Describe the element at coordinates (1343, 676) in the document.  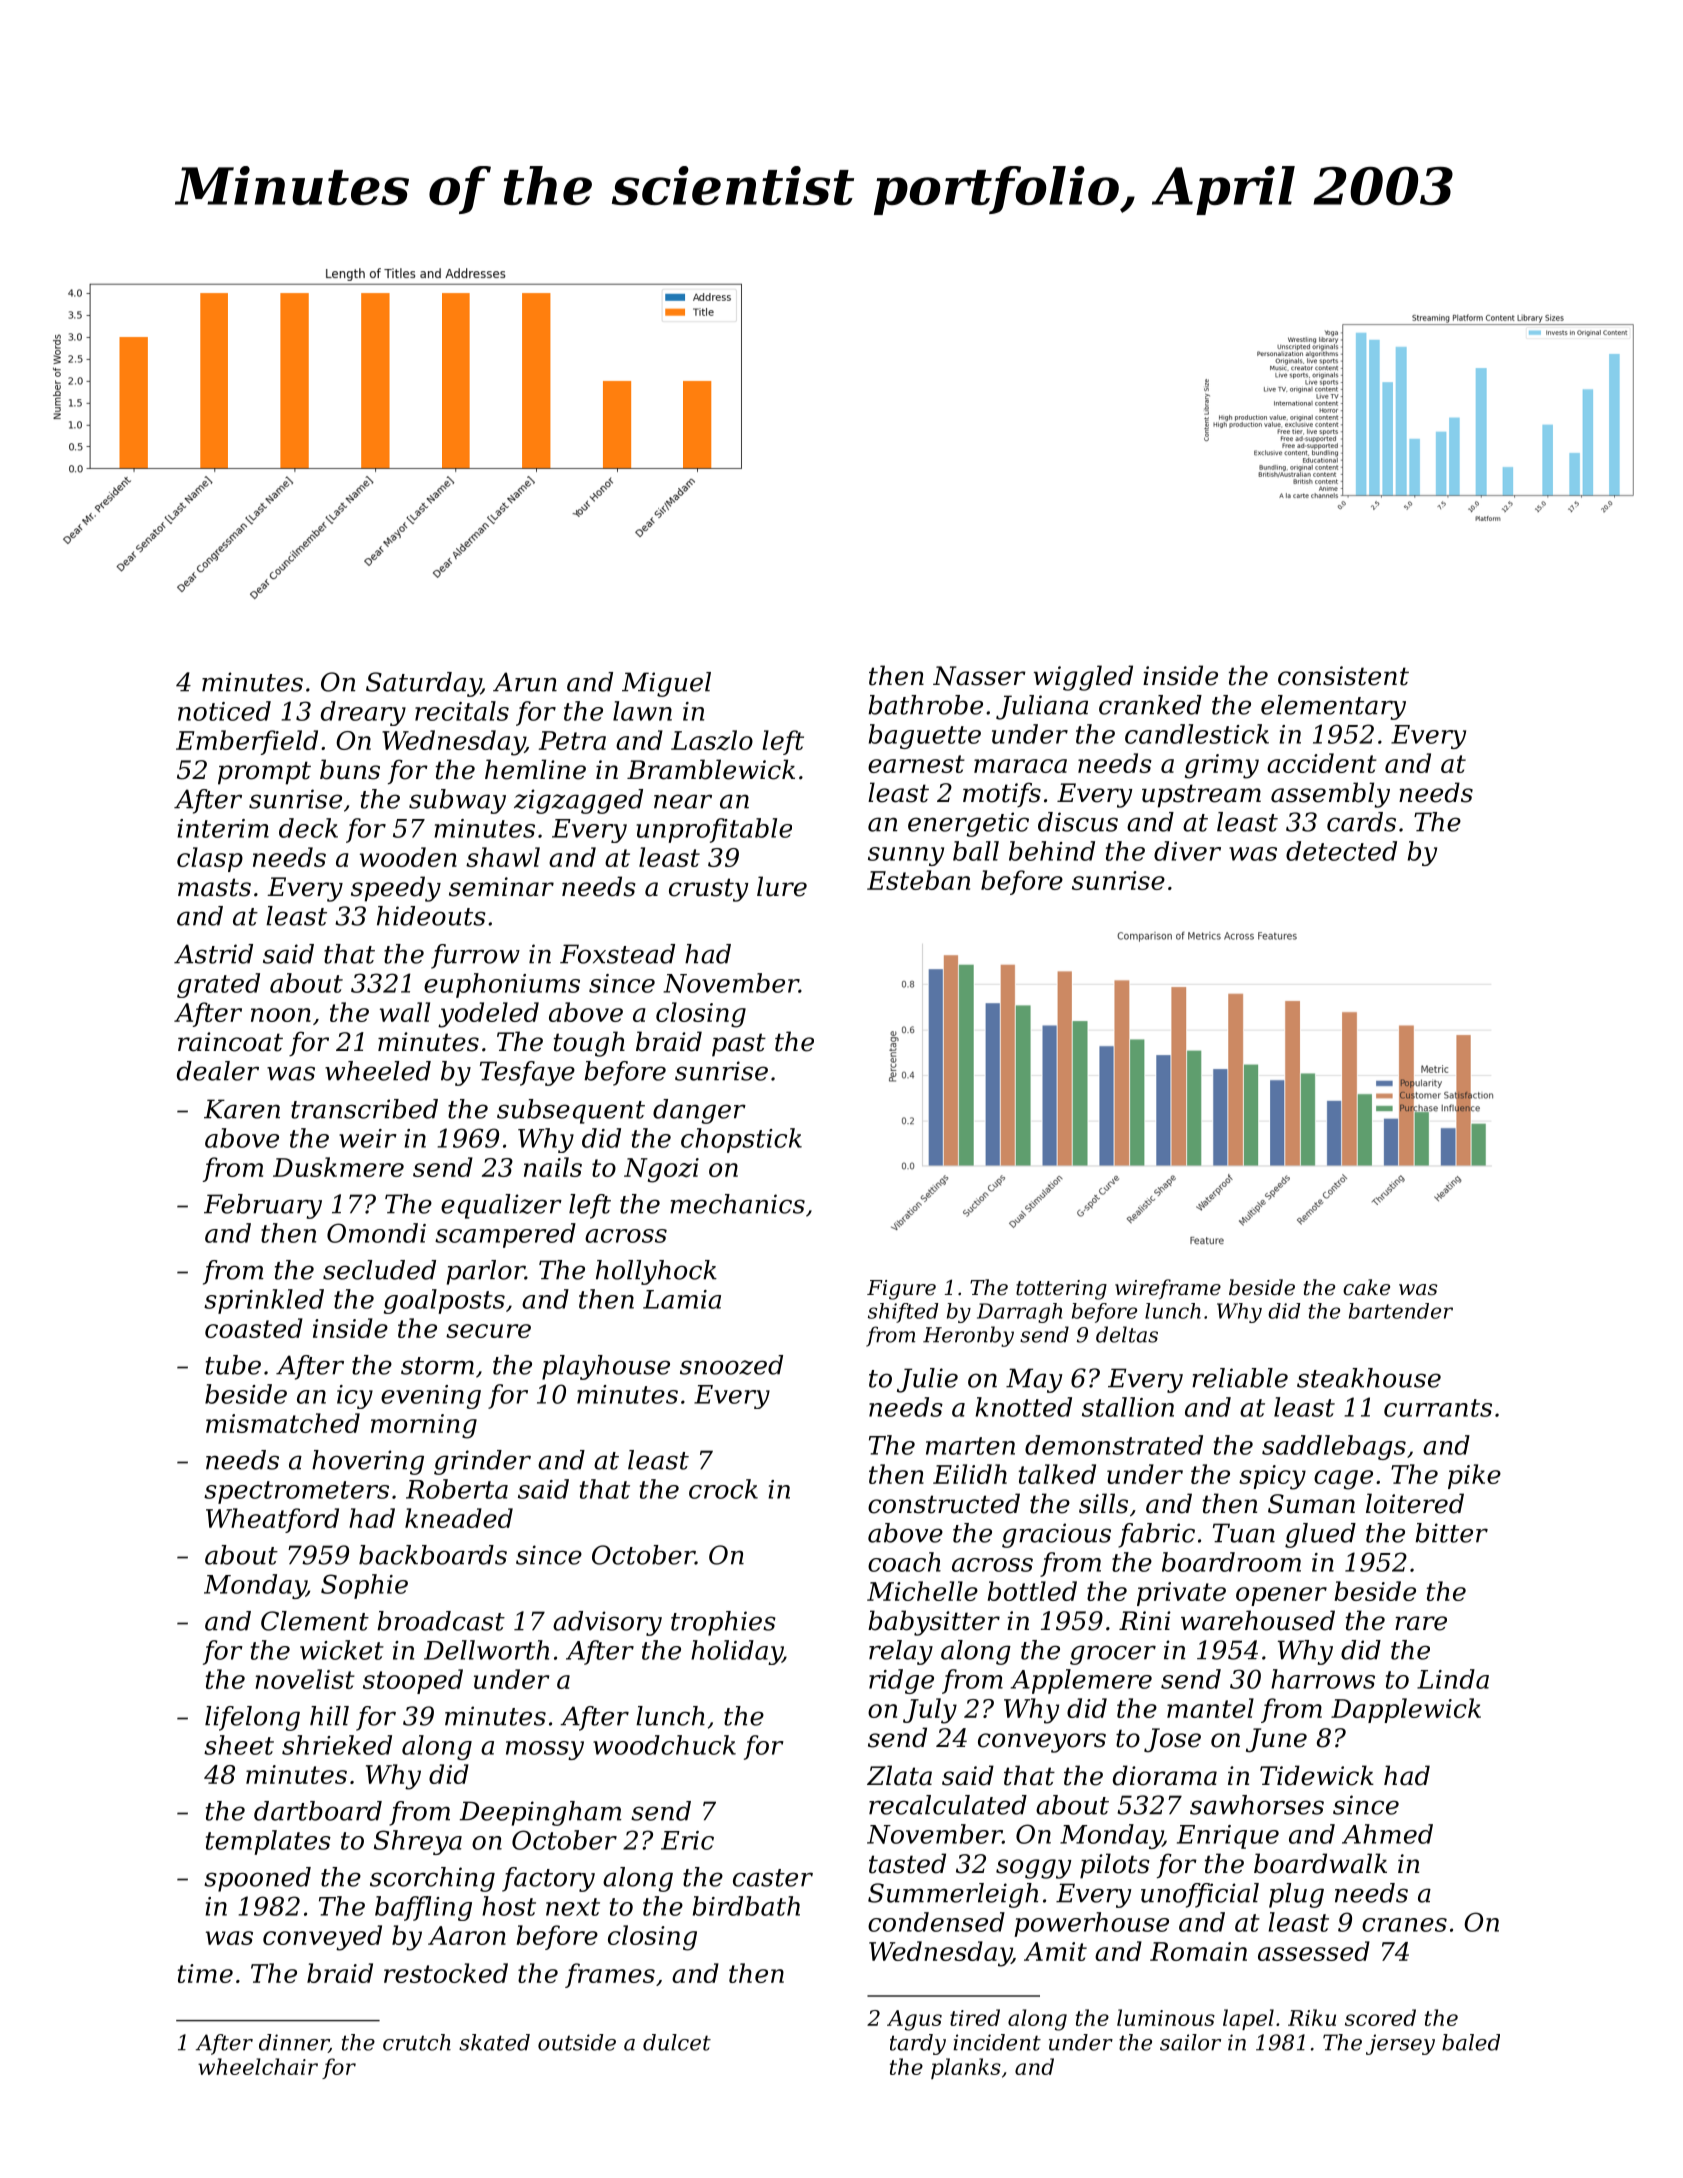
I see `consistent` at that location.
